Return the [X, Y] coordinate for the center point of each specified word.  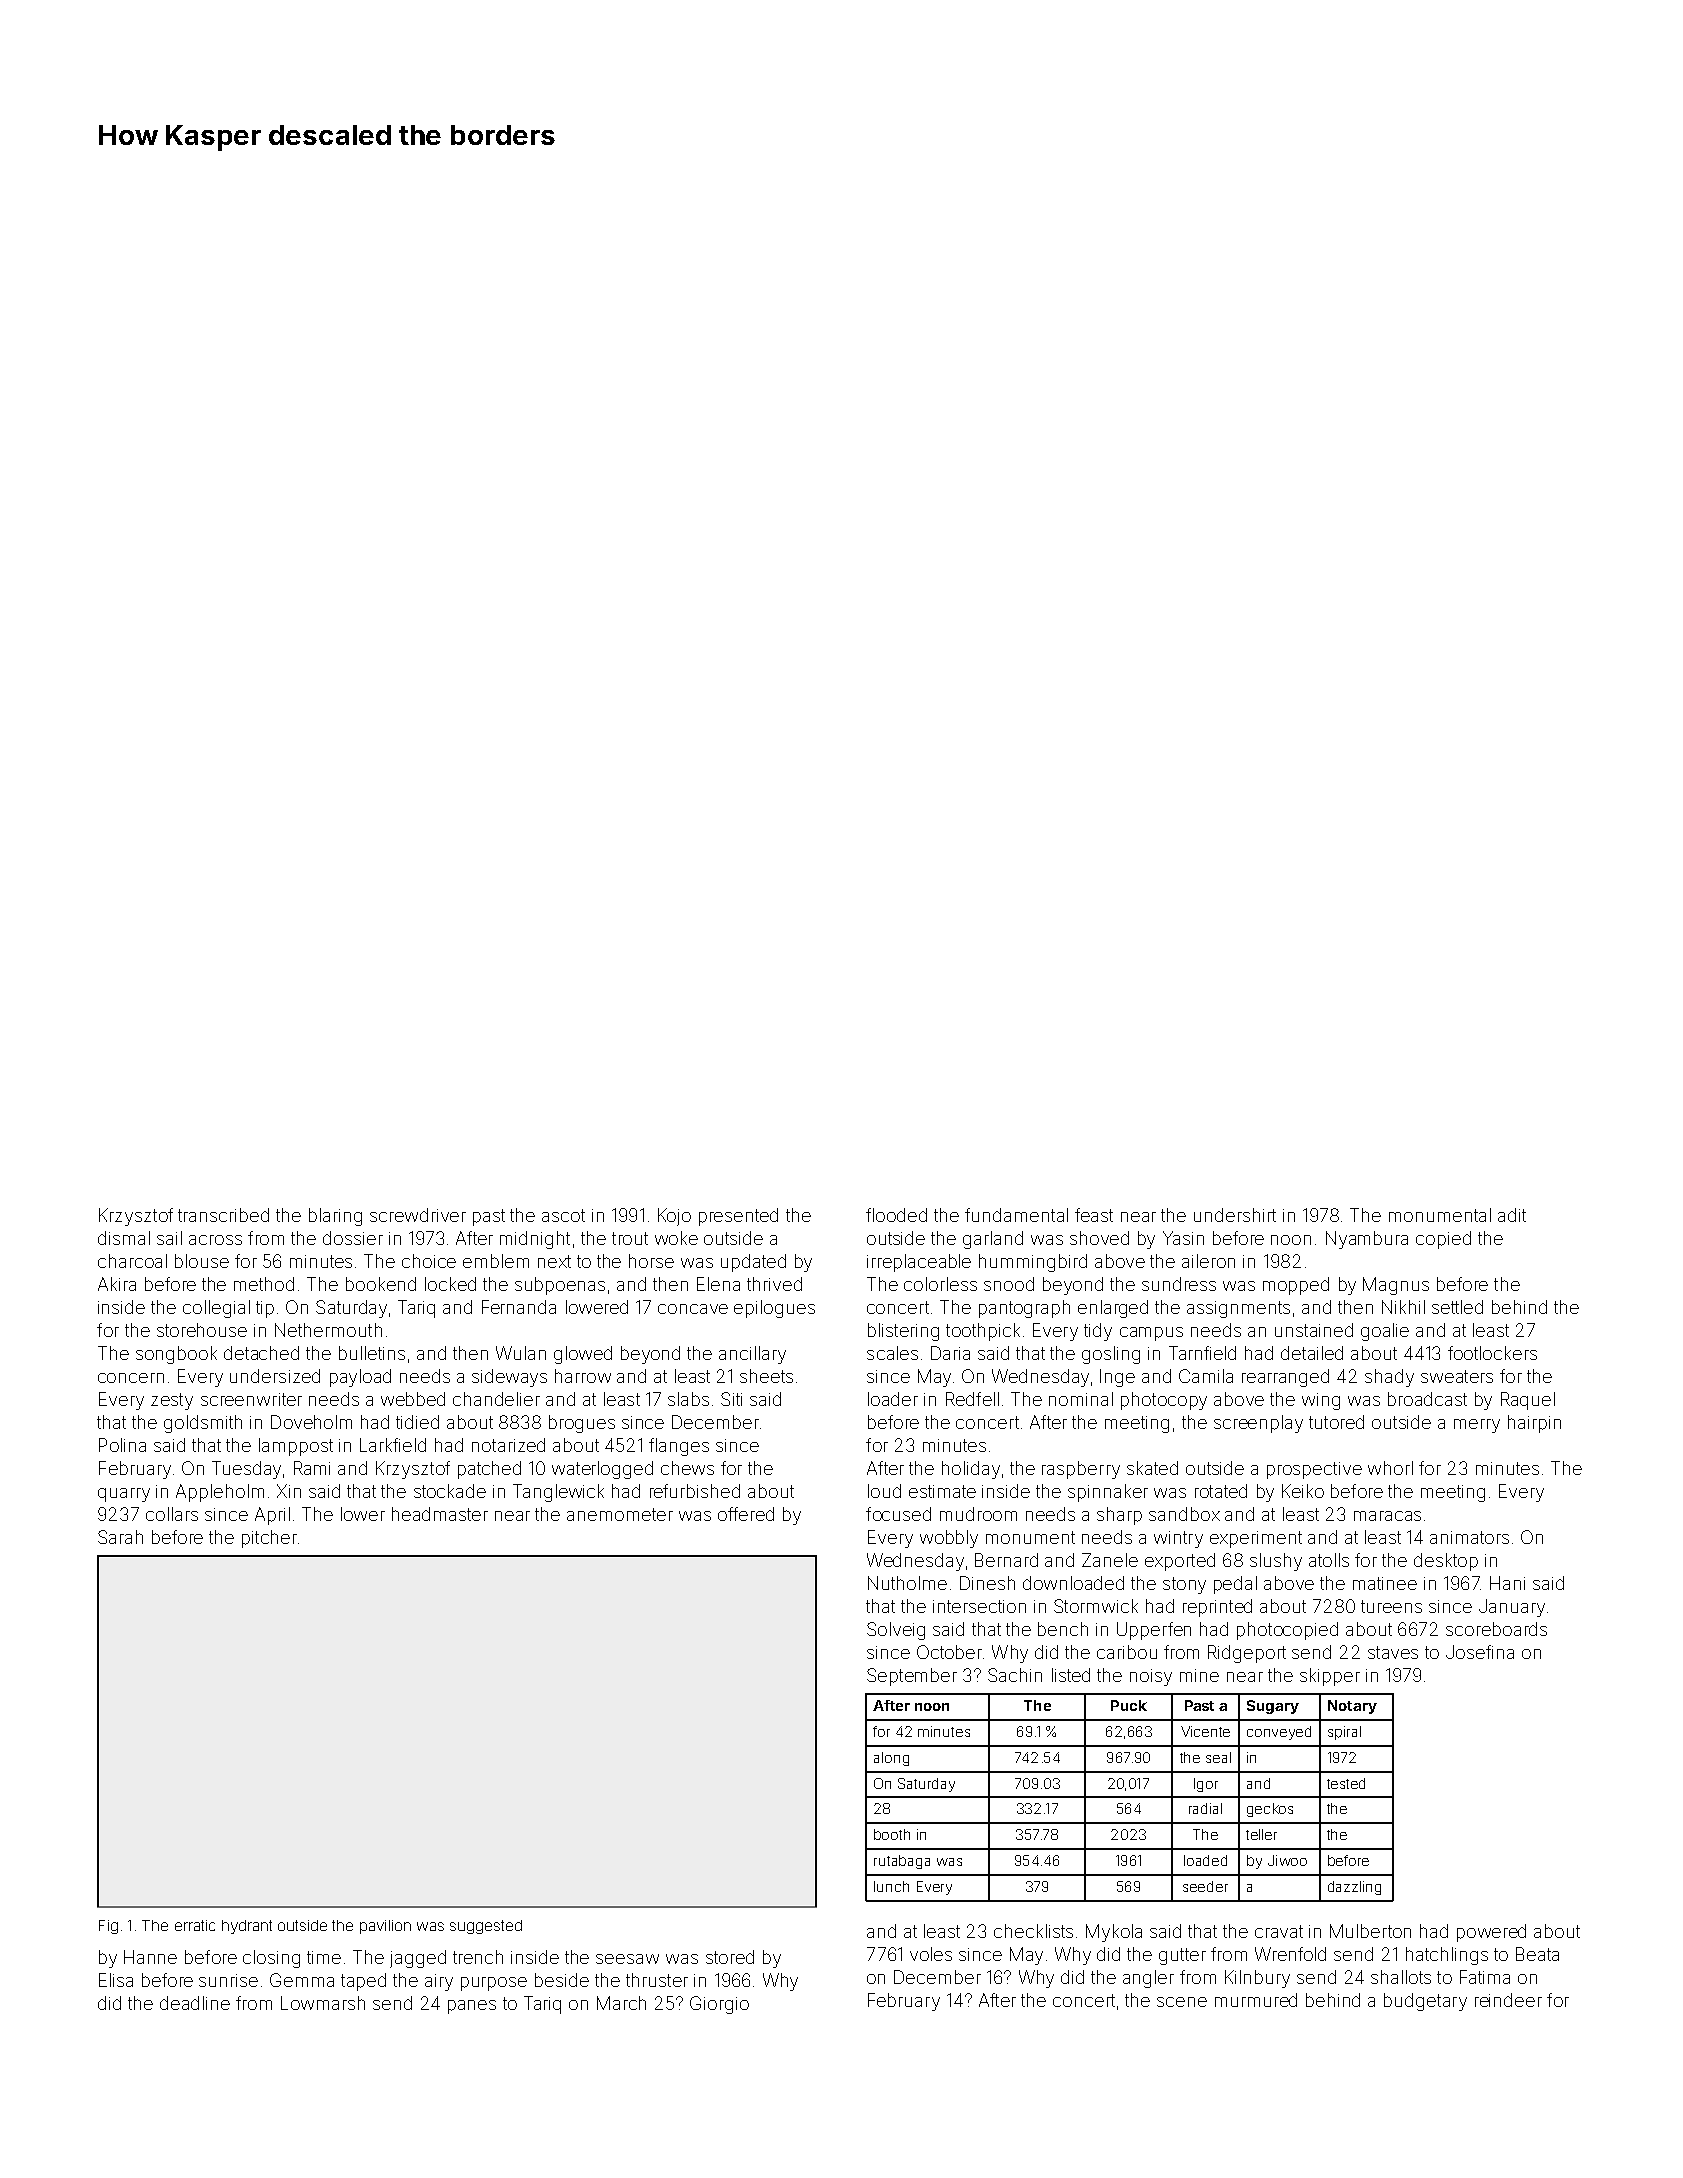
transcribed [223, 1215]
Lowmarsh [323, 2003]
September [912, 1677]
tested [1346, 1783]
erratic [195, 1925]
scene [1182, 2002]
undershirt [1235, 1215]
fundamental [1016, 1215]
